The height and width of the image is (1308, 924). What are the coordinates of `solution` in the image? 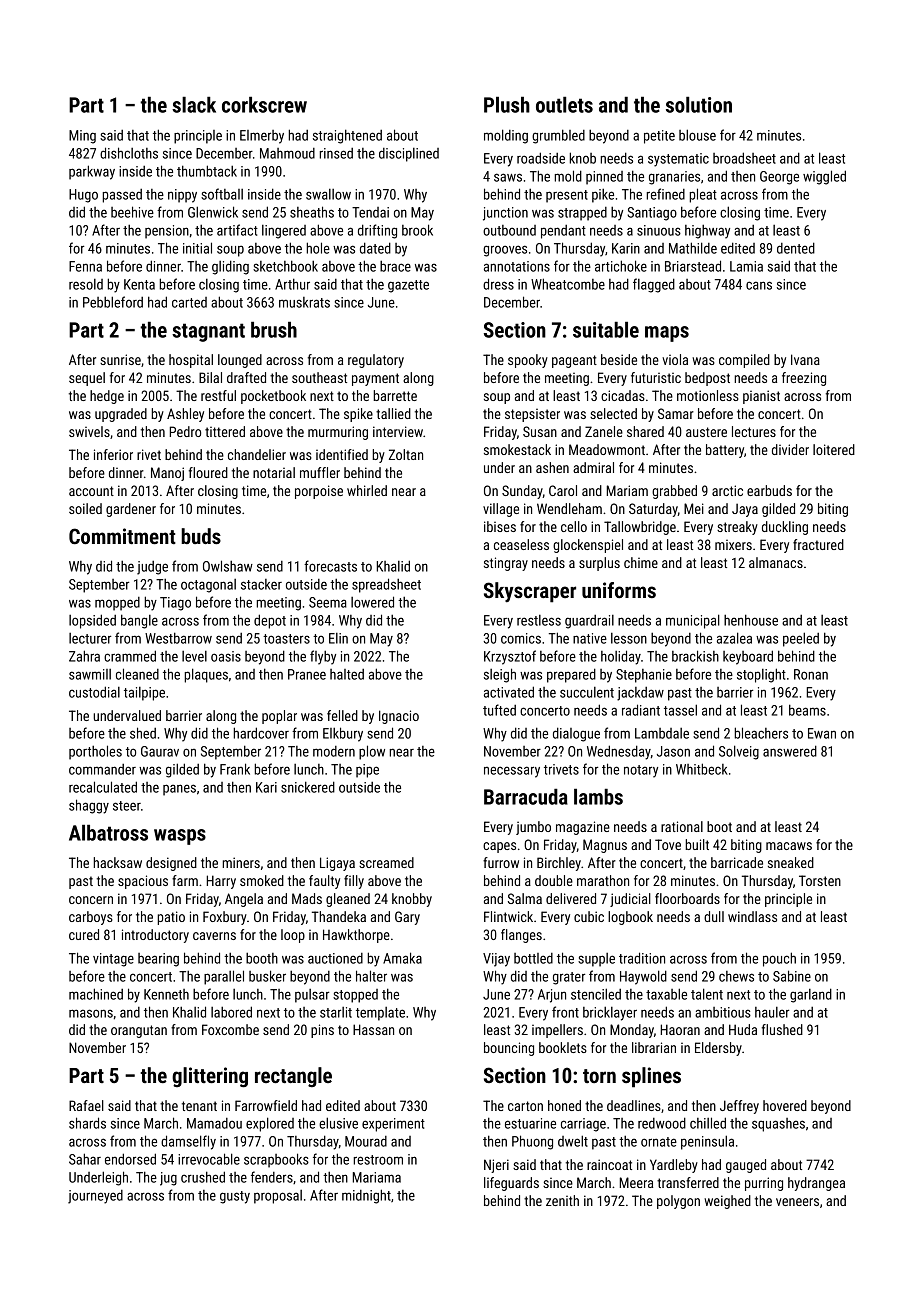 It's located at (699, 104).
